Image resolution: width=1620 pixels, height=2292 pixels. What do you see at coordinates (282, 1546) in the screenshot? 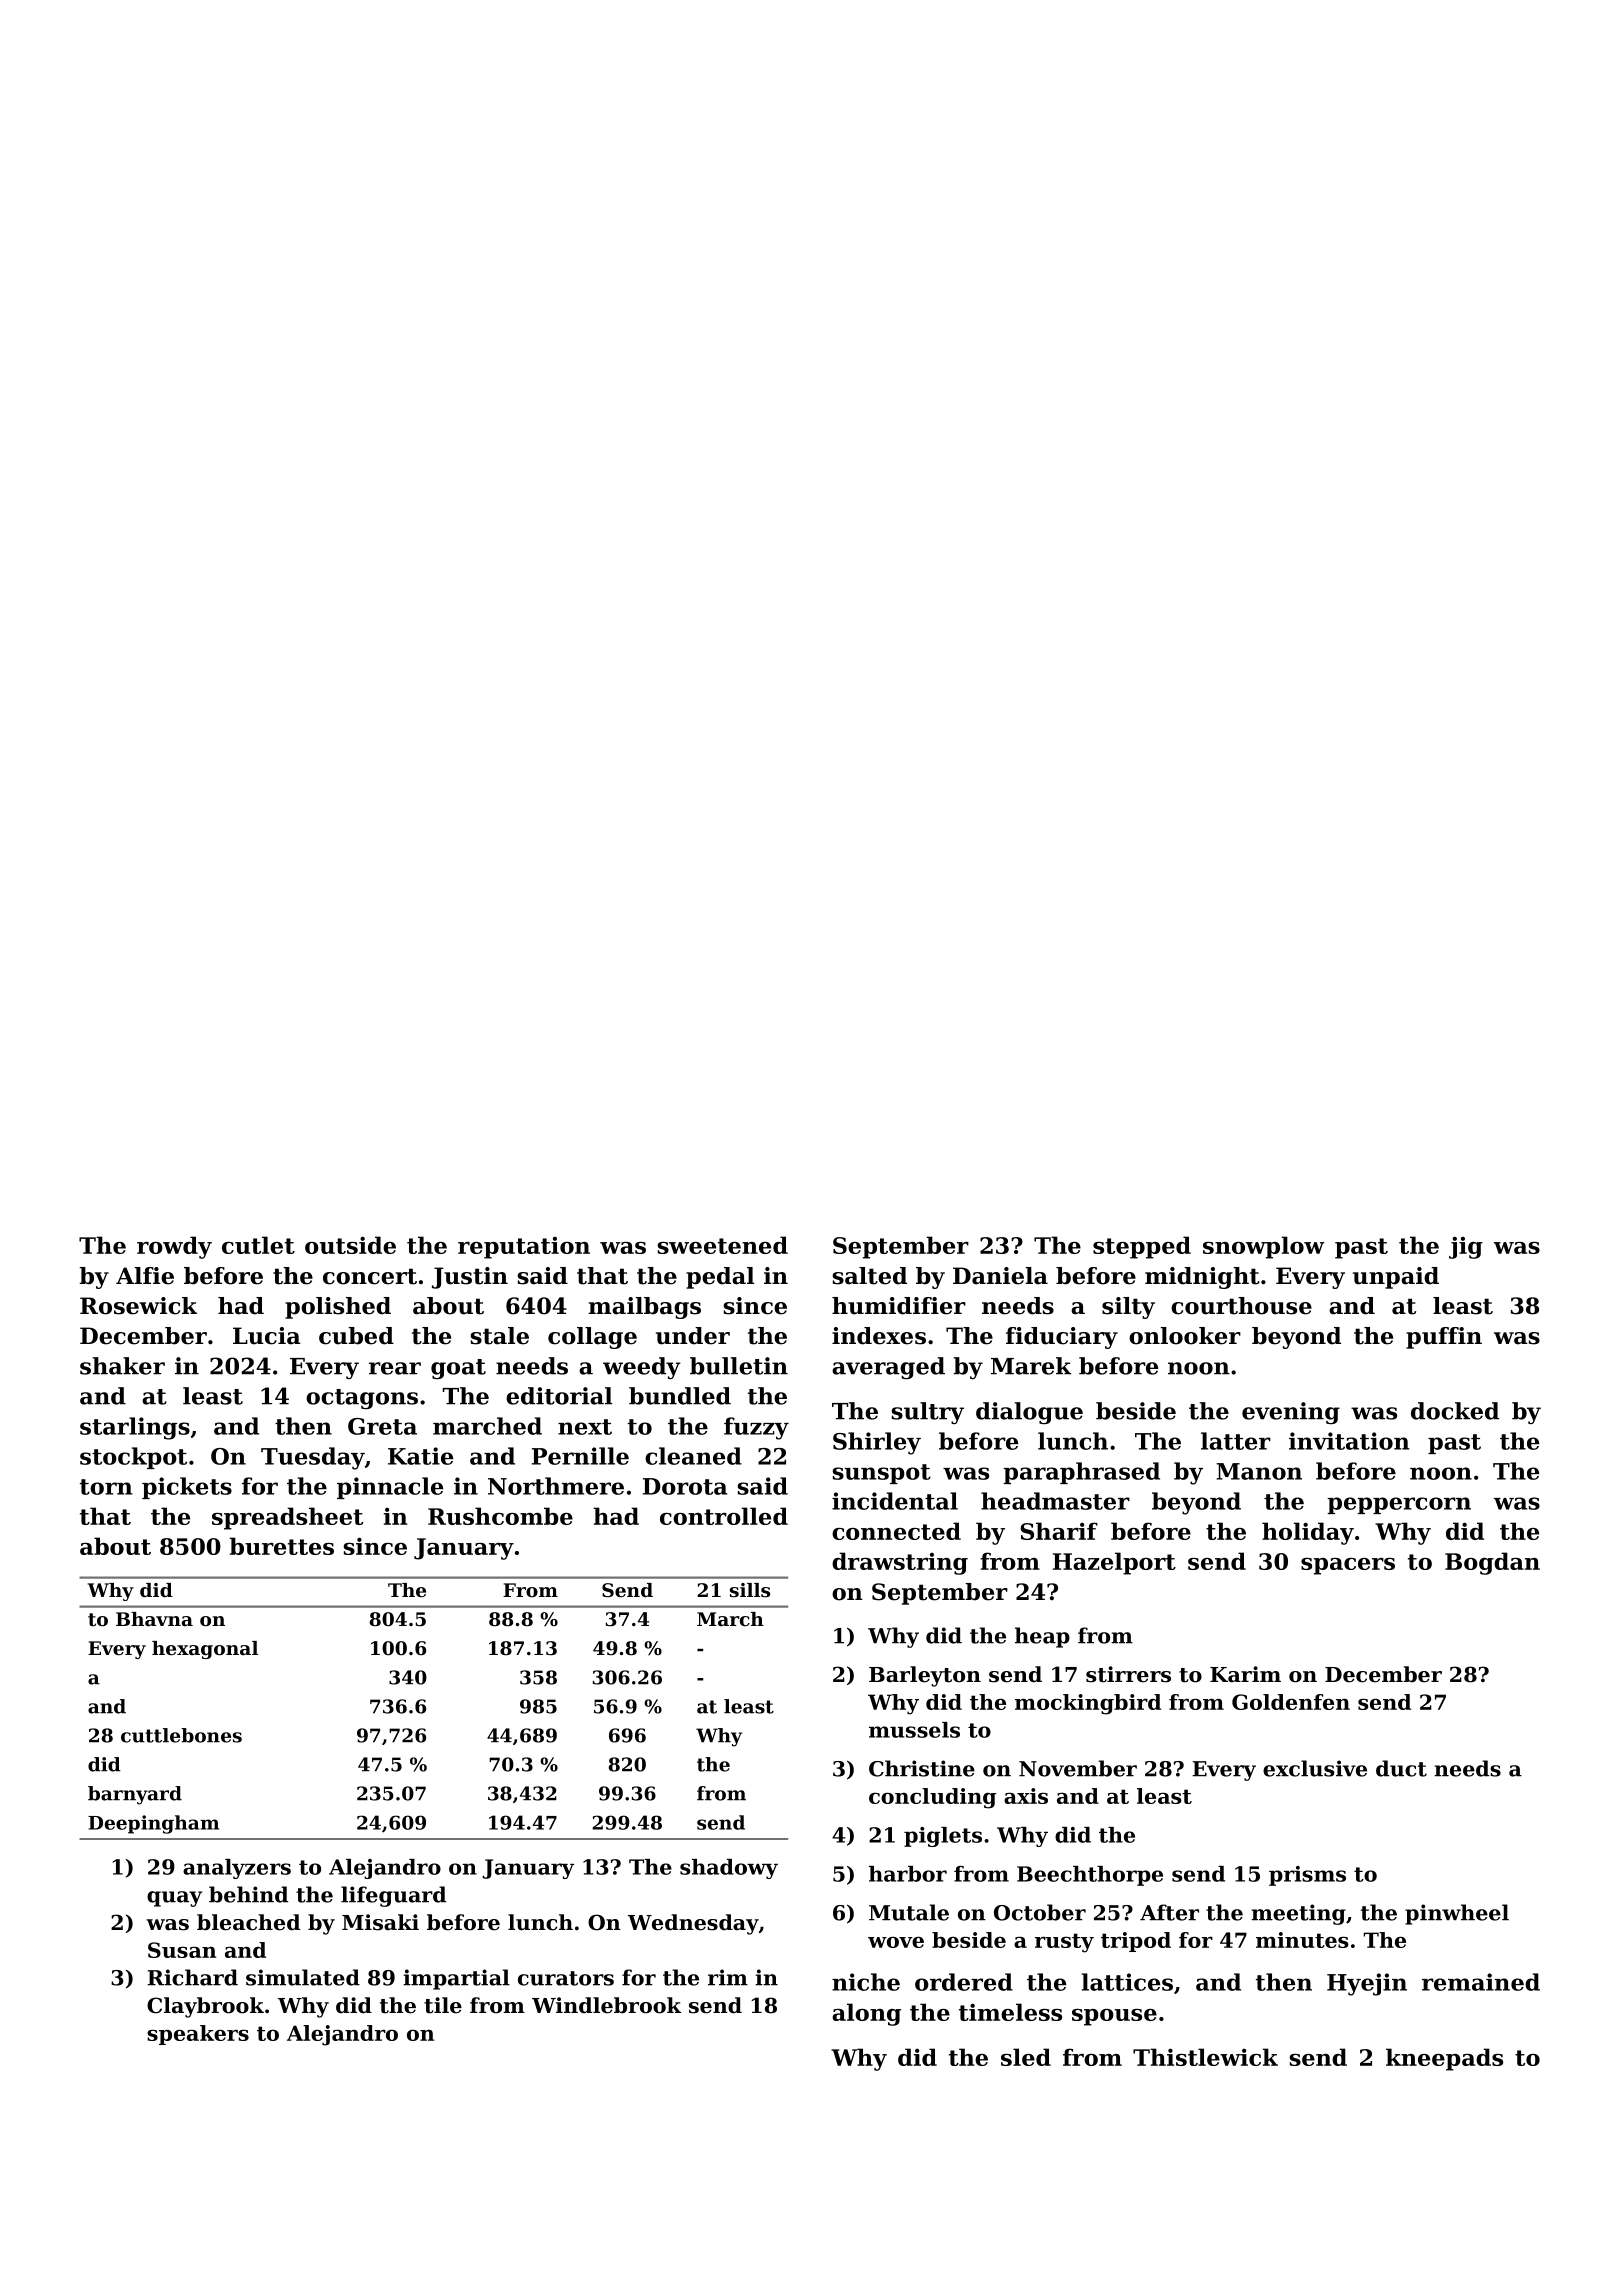
I see `burettes` at bounding box center [282, 1546].
